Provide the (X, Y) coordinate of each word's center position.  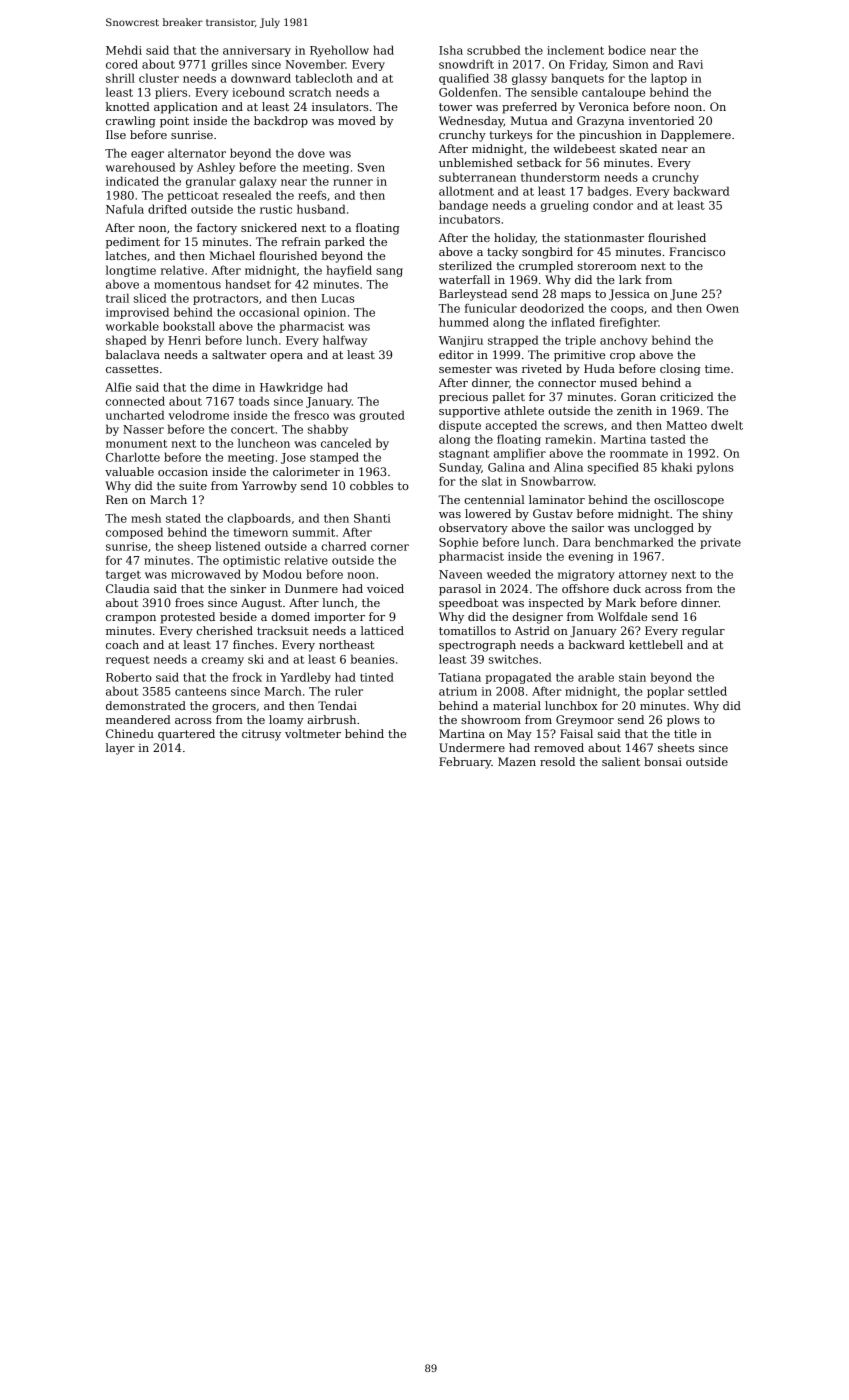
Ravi (690, 64)
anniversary (257, 51)
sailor (588, 527)
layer (120, 749)
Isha (451, 50)
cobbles (371, 485)
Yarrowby (269, 487)
